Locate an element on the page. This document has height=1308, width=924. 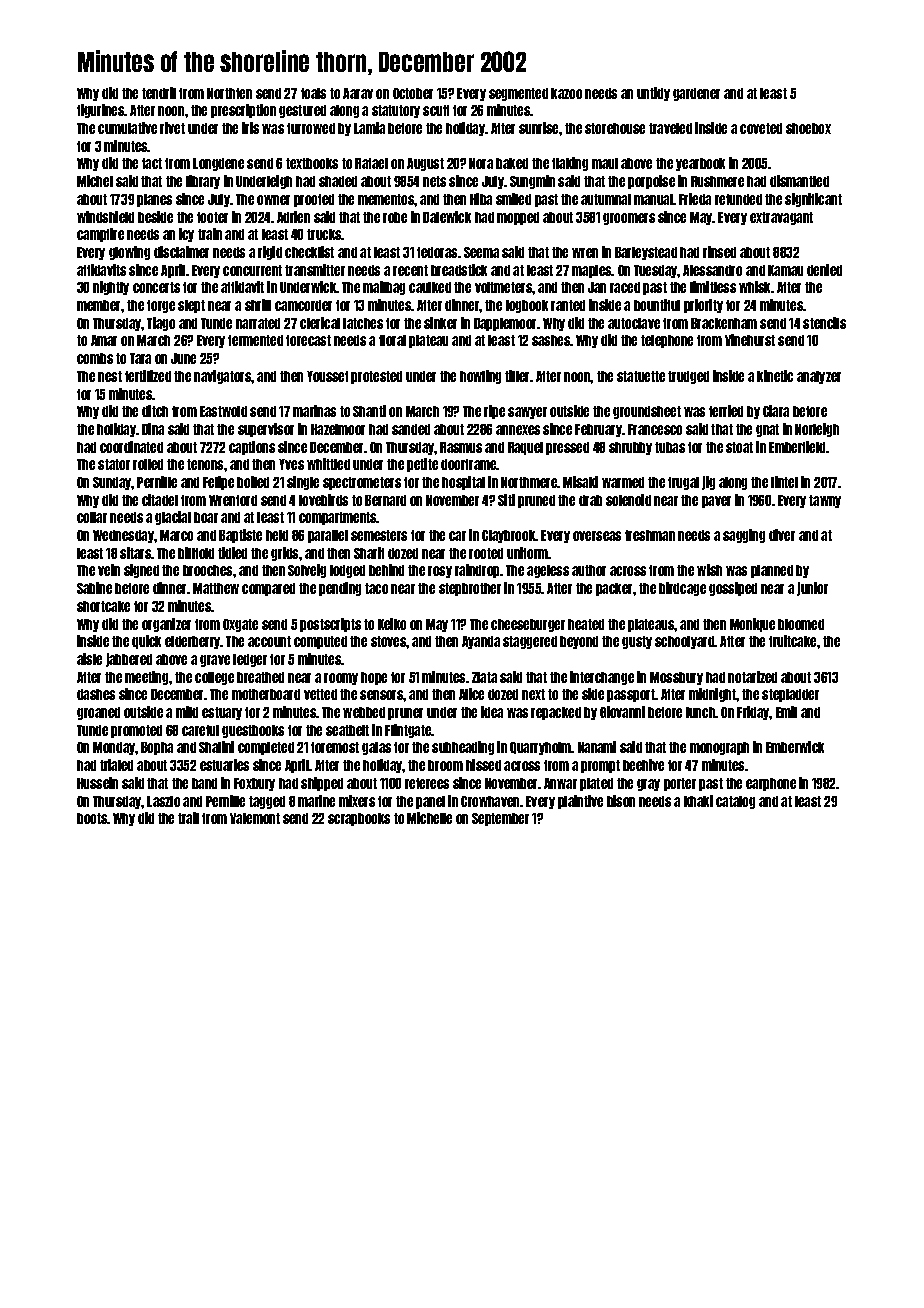
disclaimer is located at coordinates (181, 252).
